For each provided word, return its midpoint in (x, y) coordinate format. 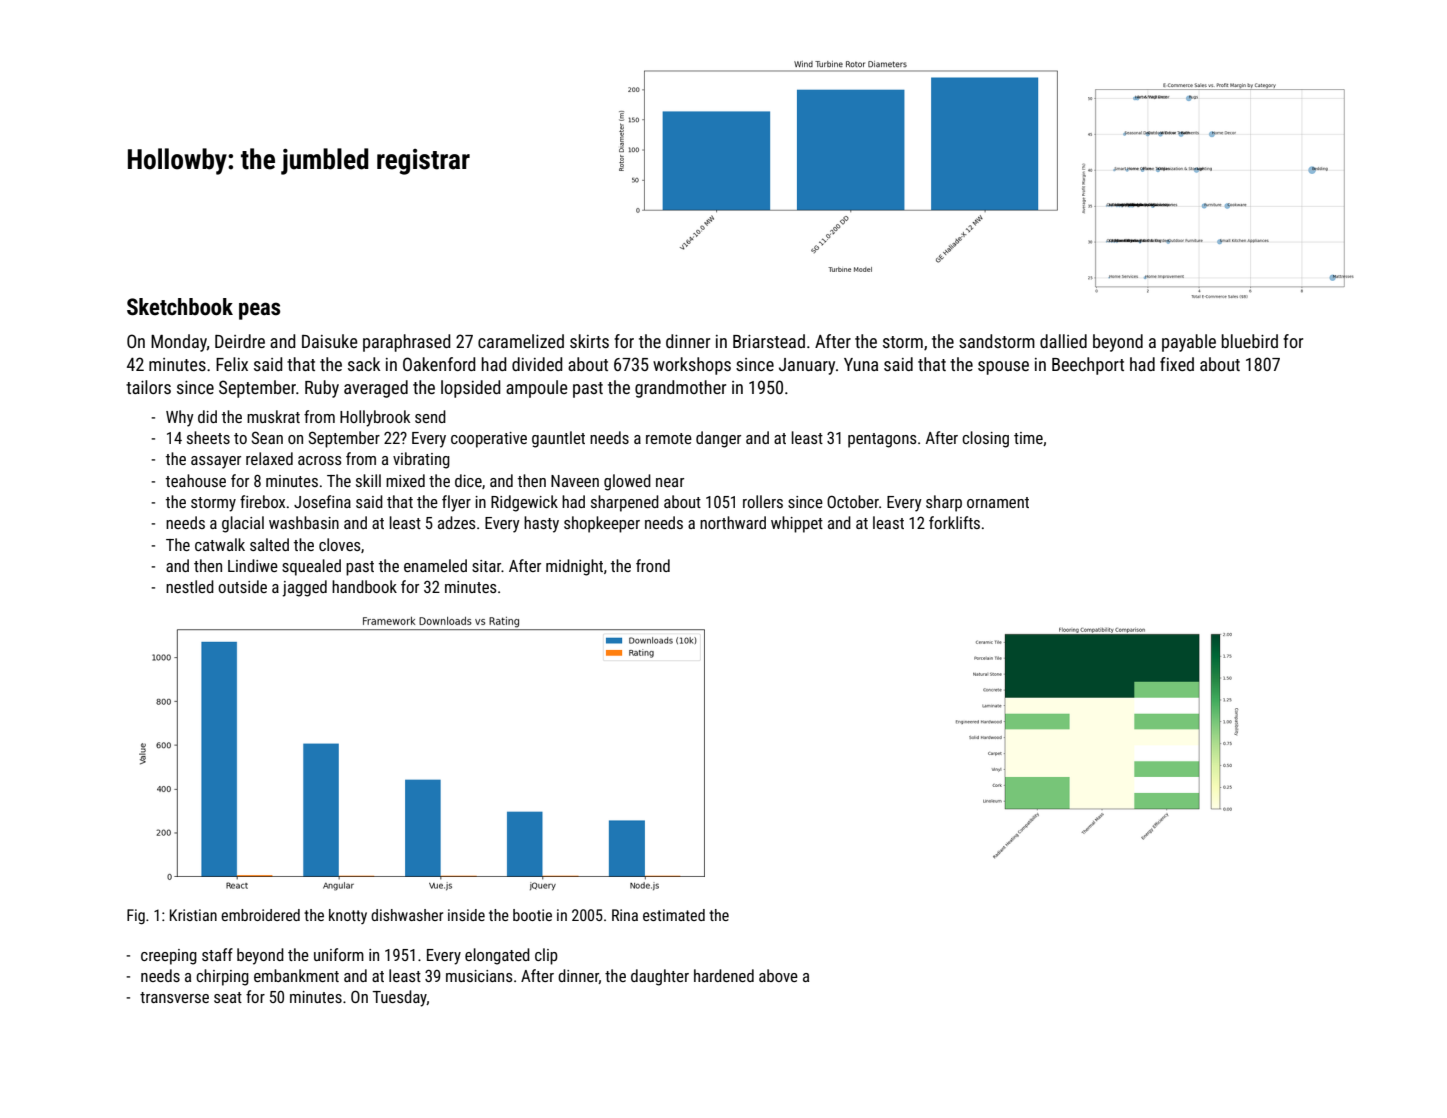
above (778, 975)
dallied (1063, 341)
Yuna (861, 364)
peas (259, 311)
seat (228, 997)
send (430, 416)
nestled (190, 586)
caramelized (521, 341)
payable (1189, 343)
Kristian (193, 915)
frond (653, 565)
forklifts (954, 522)
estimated (674, 915)
